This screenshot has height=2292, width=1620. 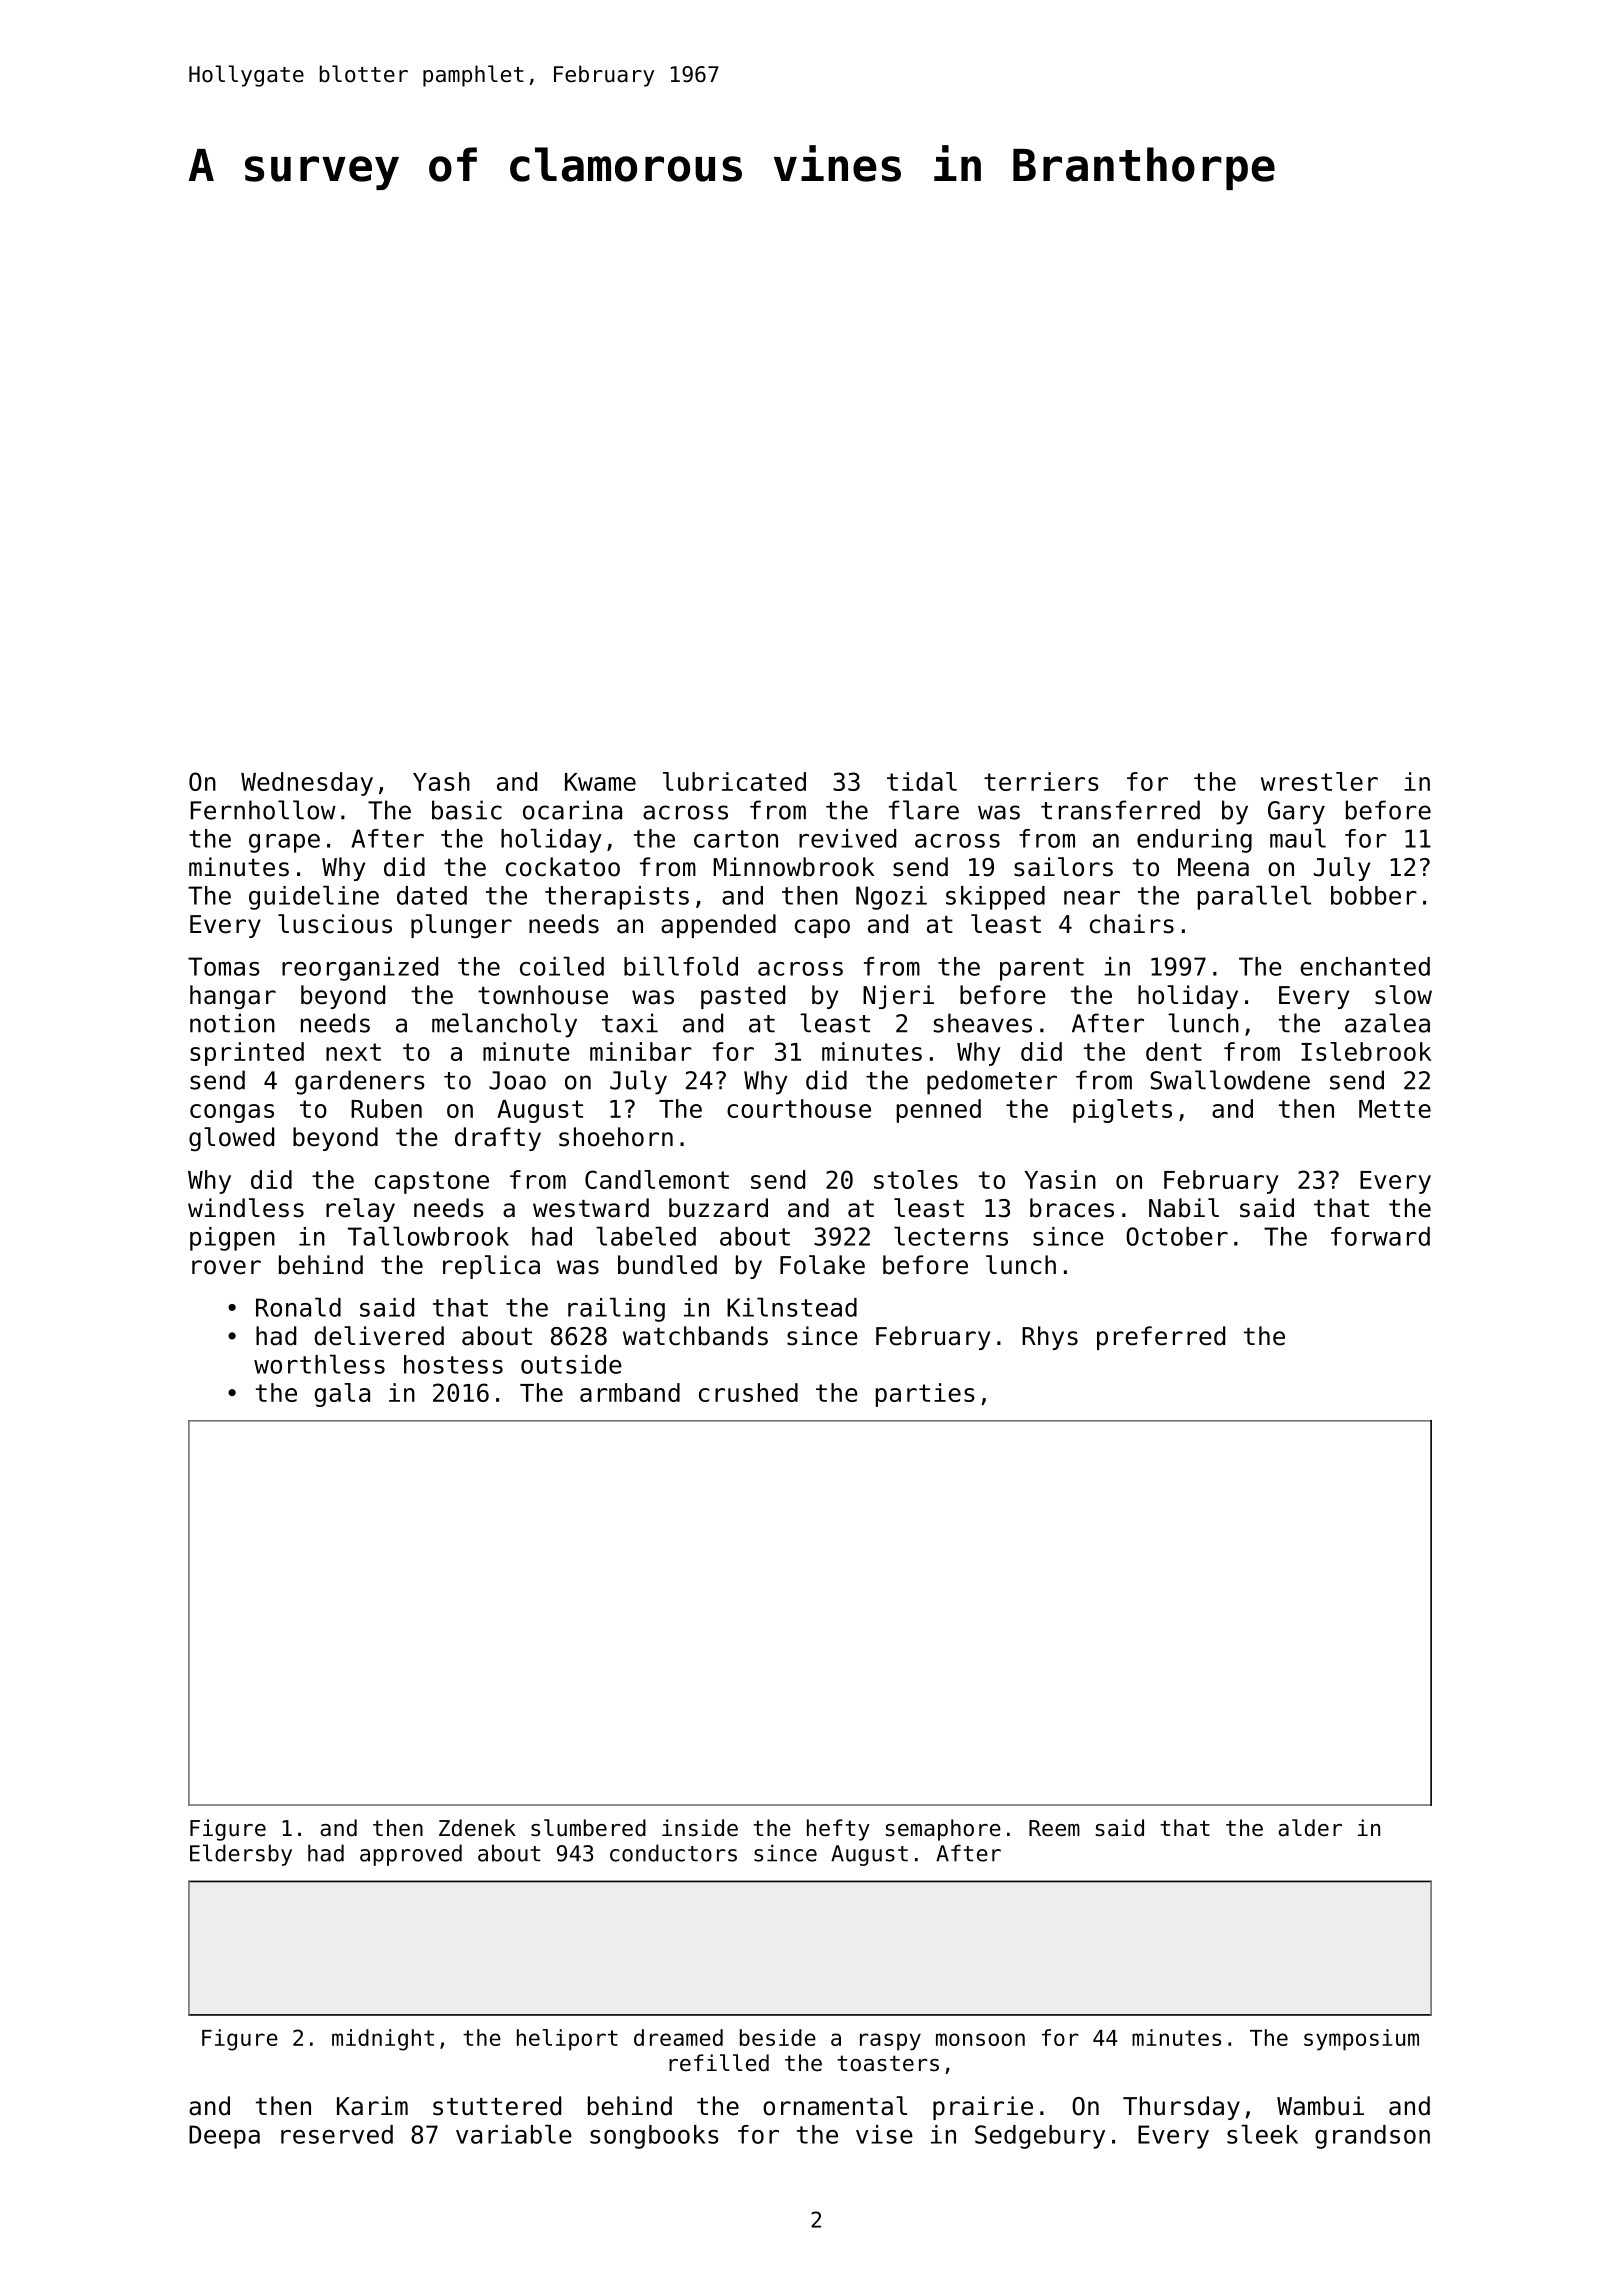 What do you see at coordinates (654, 2137) in the screenshot?
I see `songbooks` at bounding box center [654, 2137].
